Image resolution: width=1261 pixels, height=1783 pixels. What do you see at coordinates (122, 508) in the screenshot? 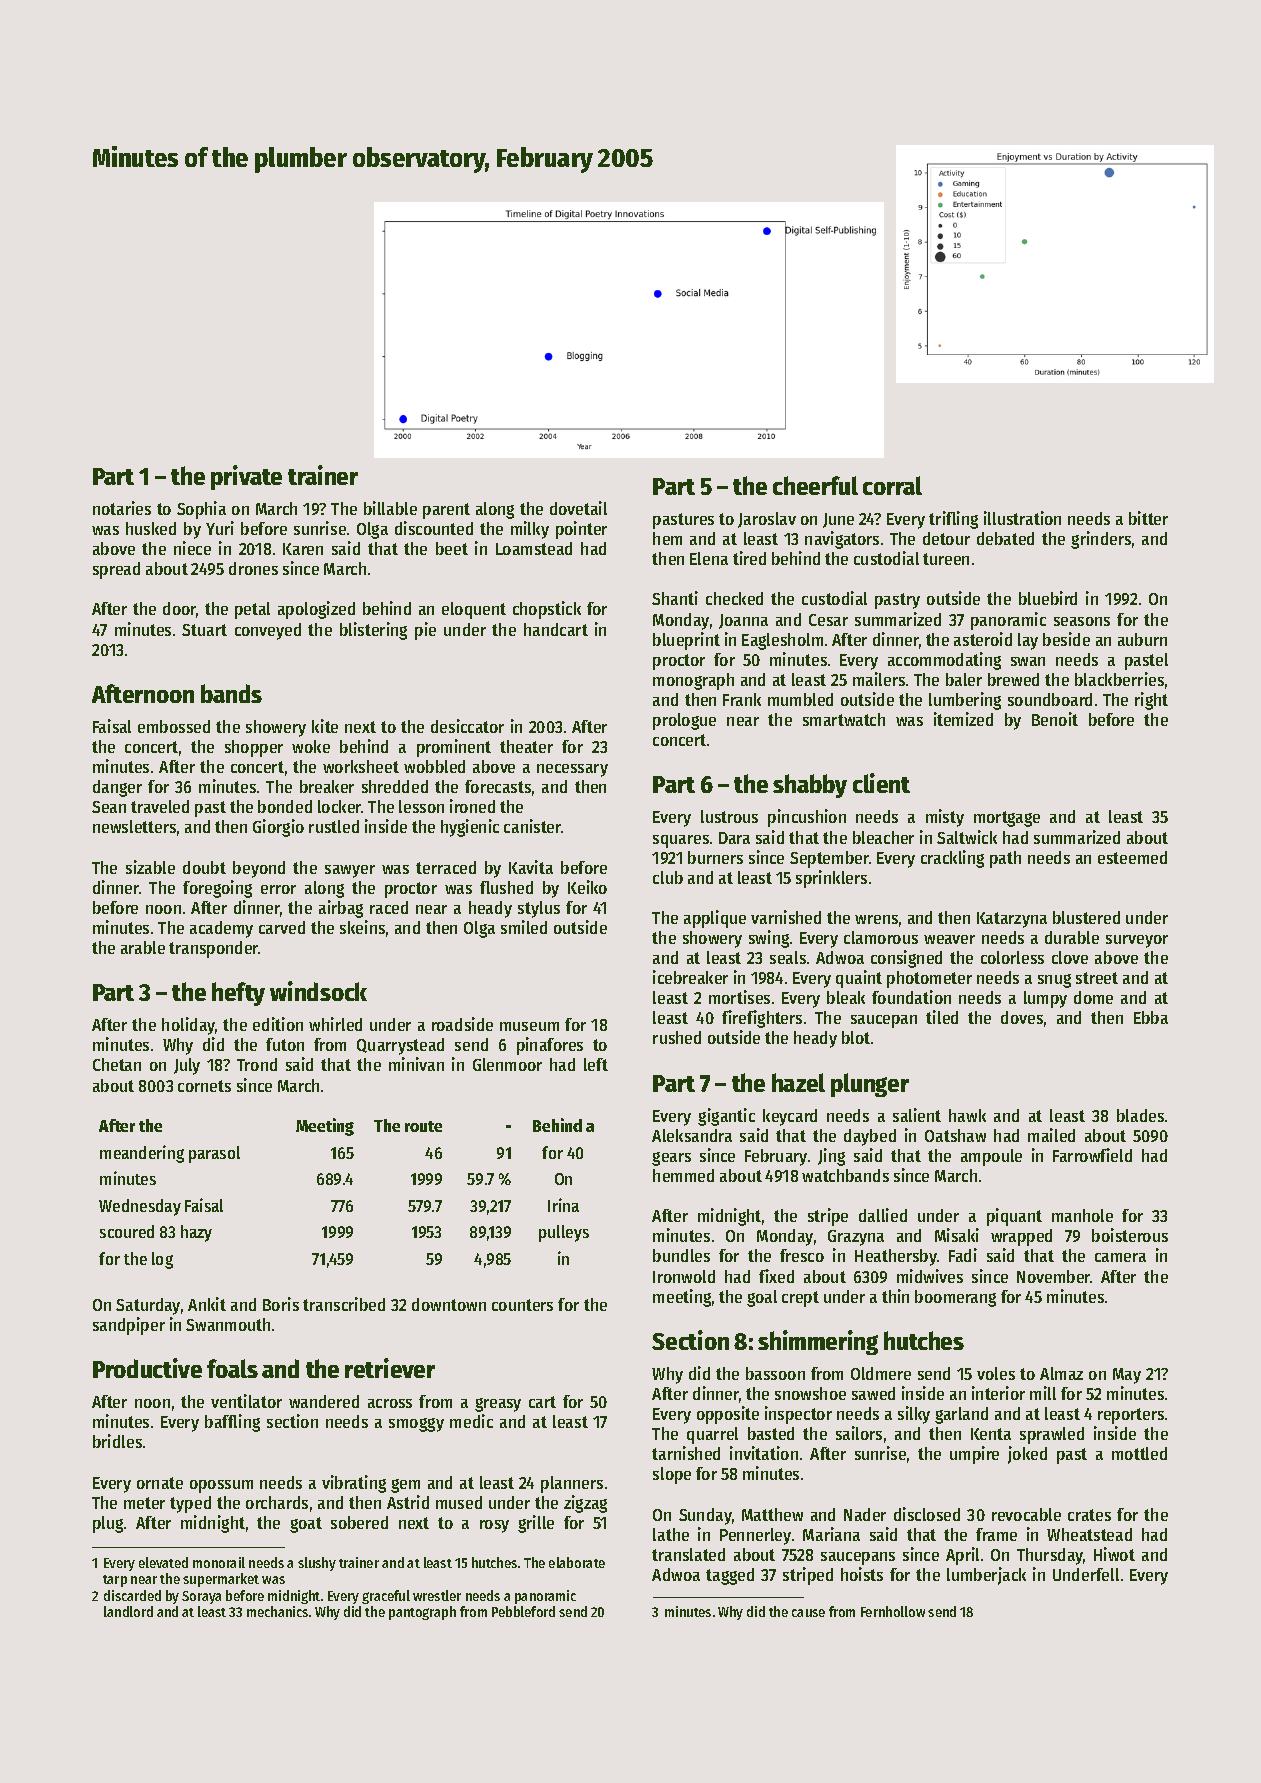
I see `notaries` at bounding box center [122, 508].
